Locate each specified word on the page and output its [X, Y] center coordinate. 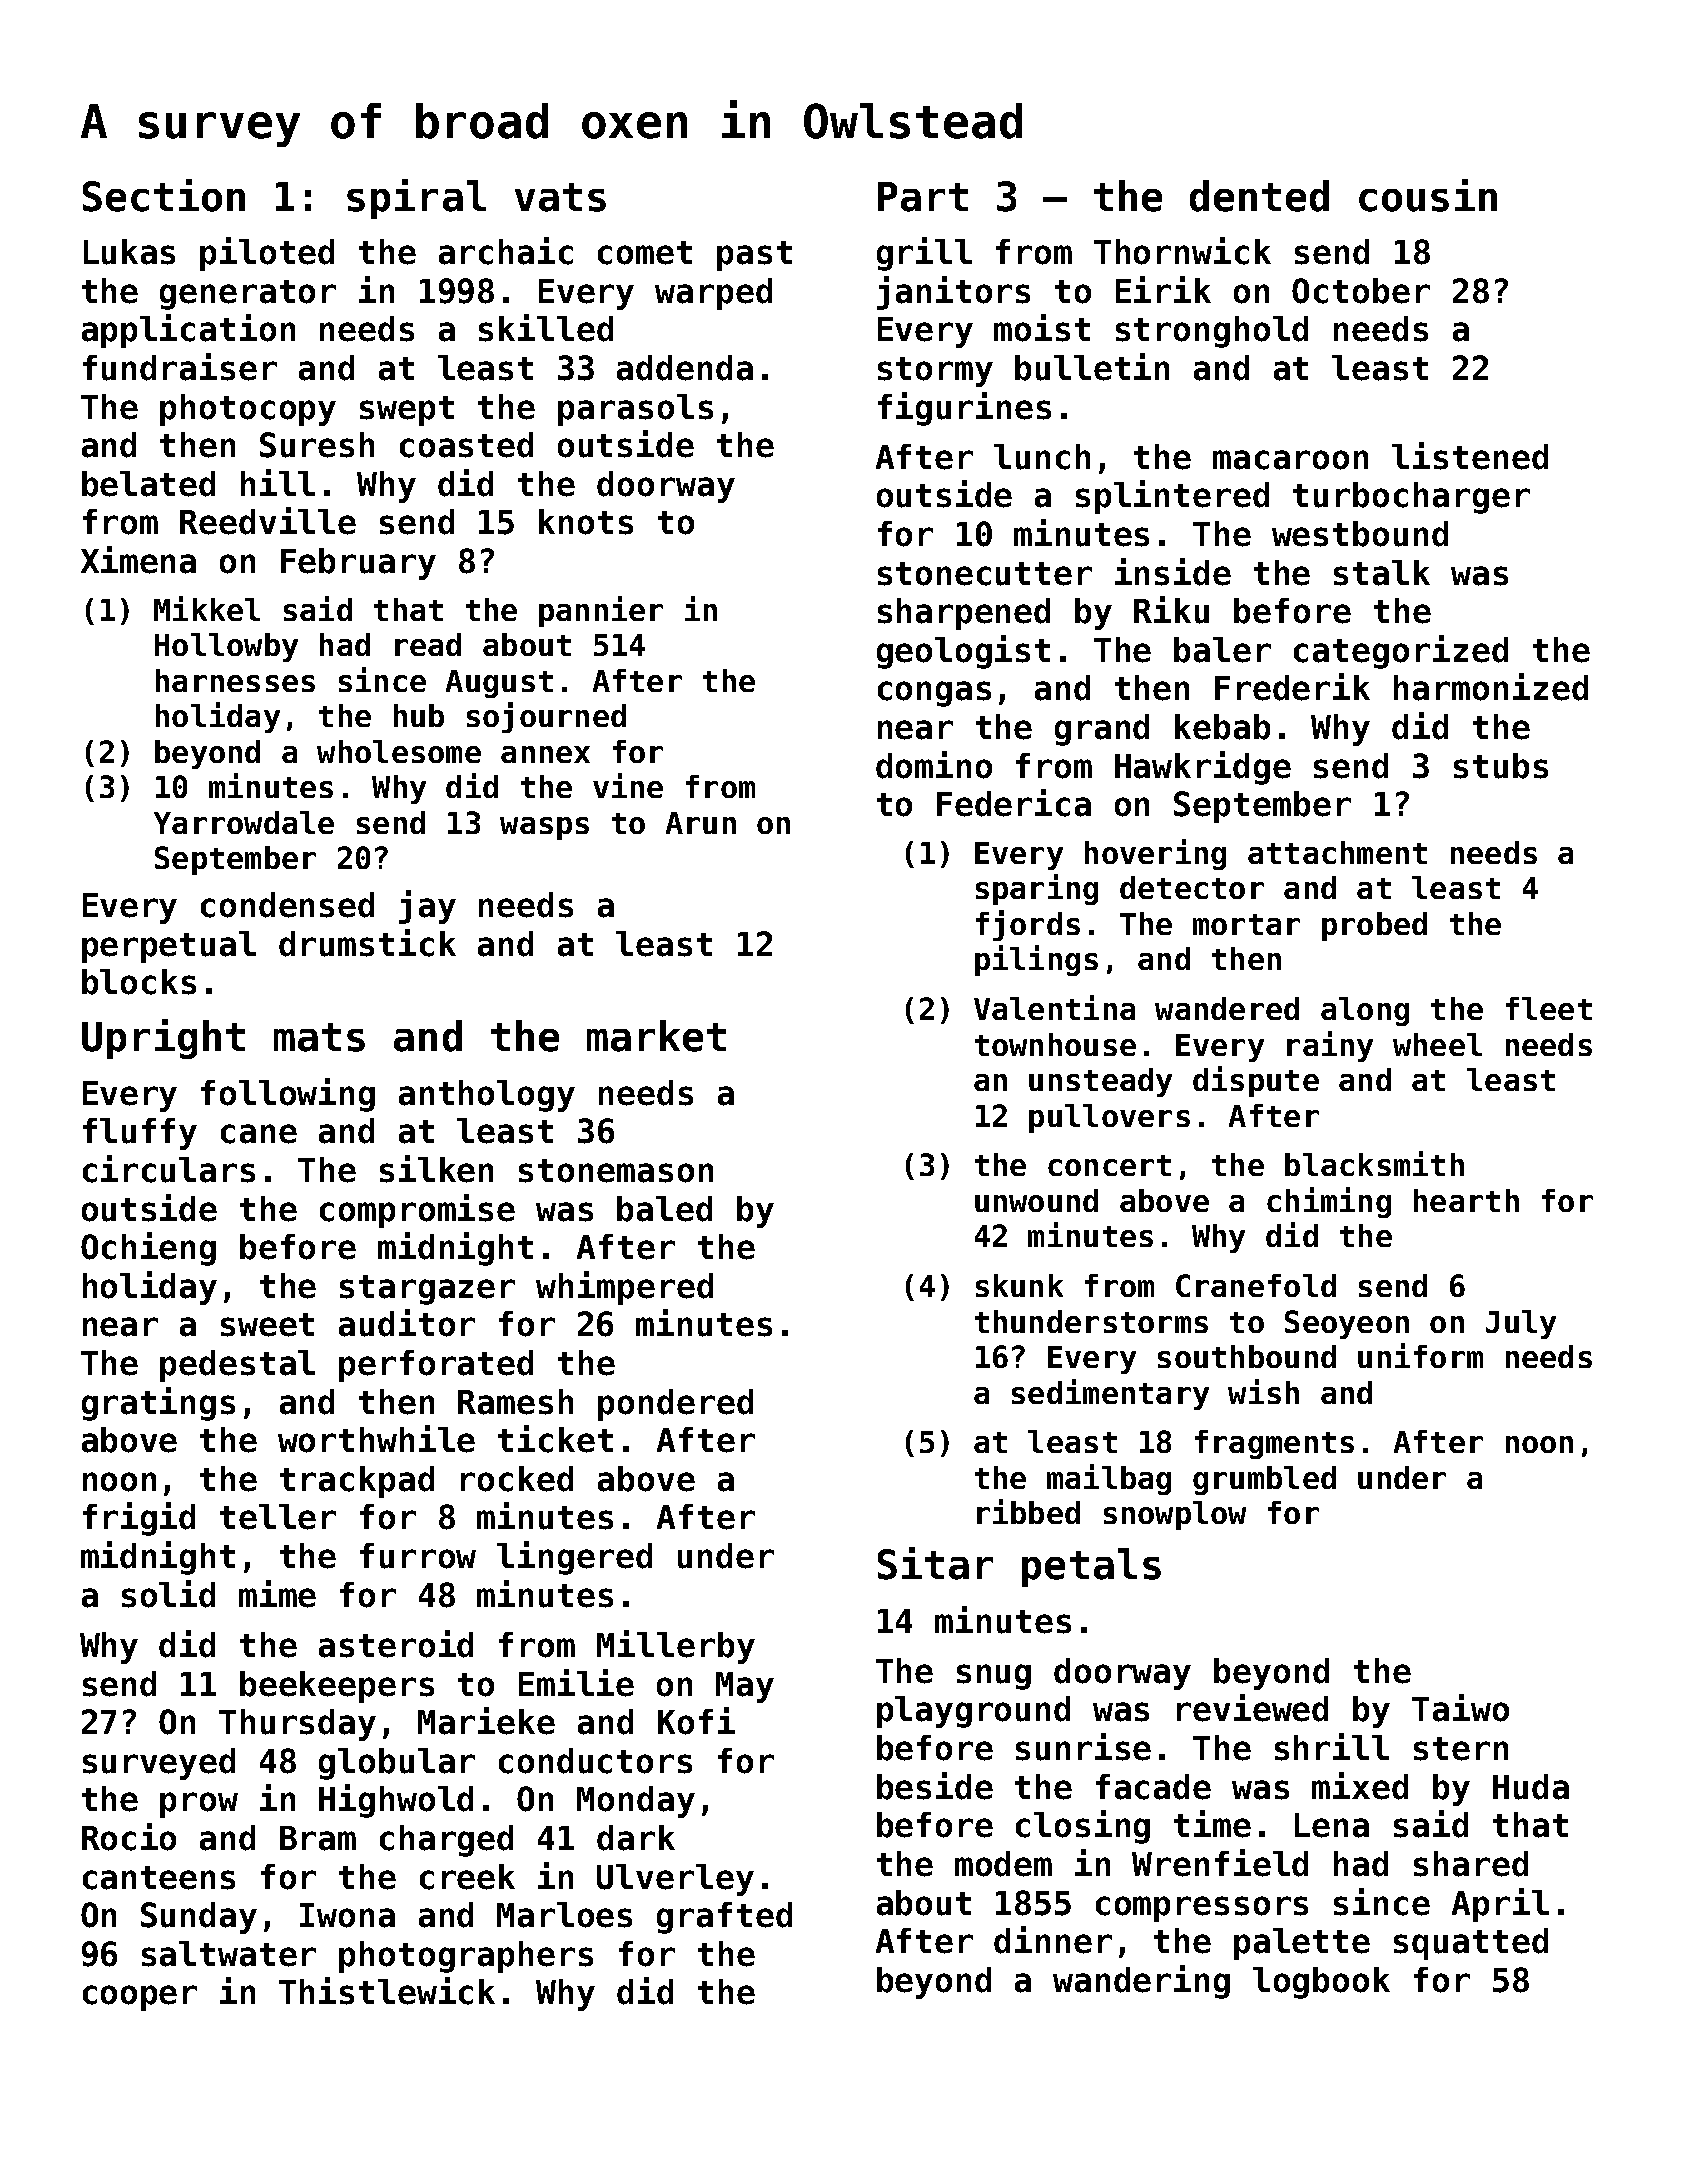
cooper [140, 1998]
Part [923, 197]
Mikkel [207, 608]
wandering [1141, 1982]
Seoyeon [1347, 1324]
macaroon [1290, 460]
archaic [506, 251]
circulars [169, 1169]
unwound [1036, 1200]
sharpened [964, 614]
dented [1259, 196]
